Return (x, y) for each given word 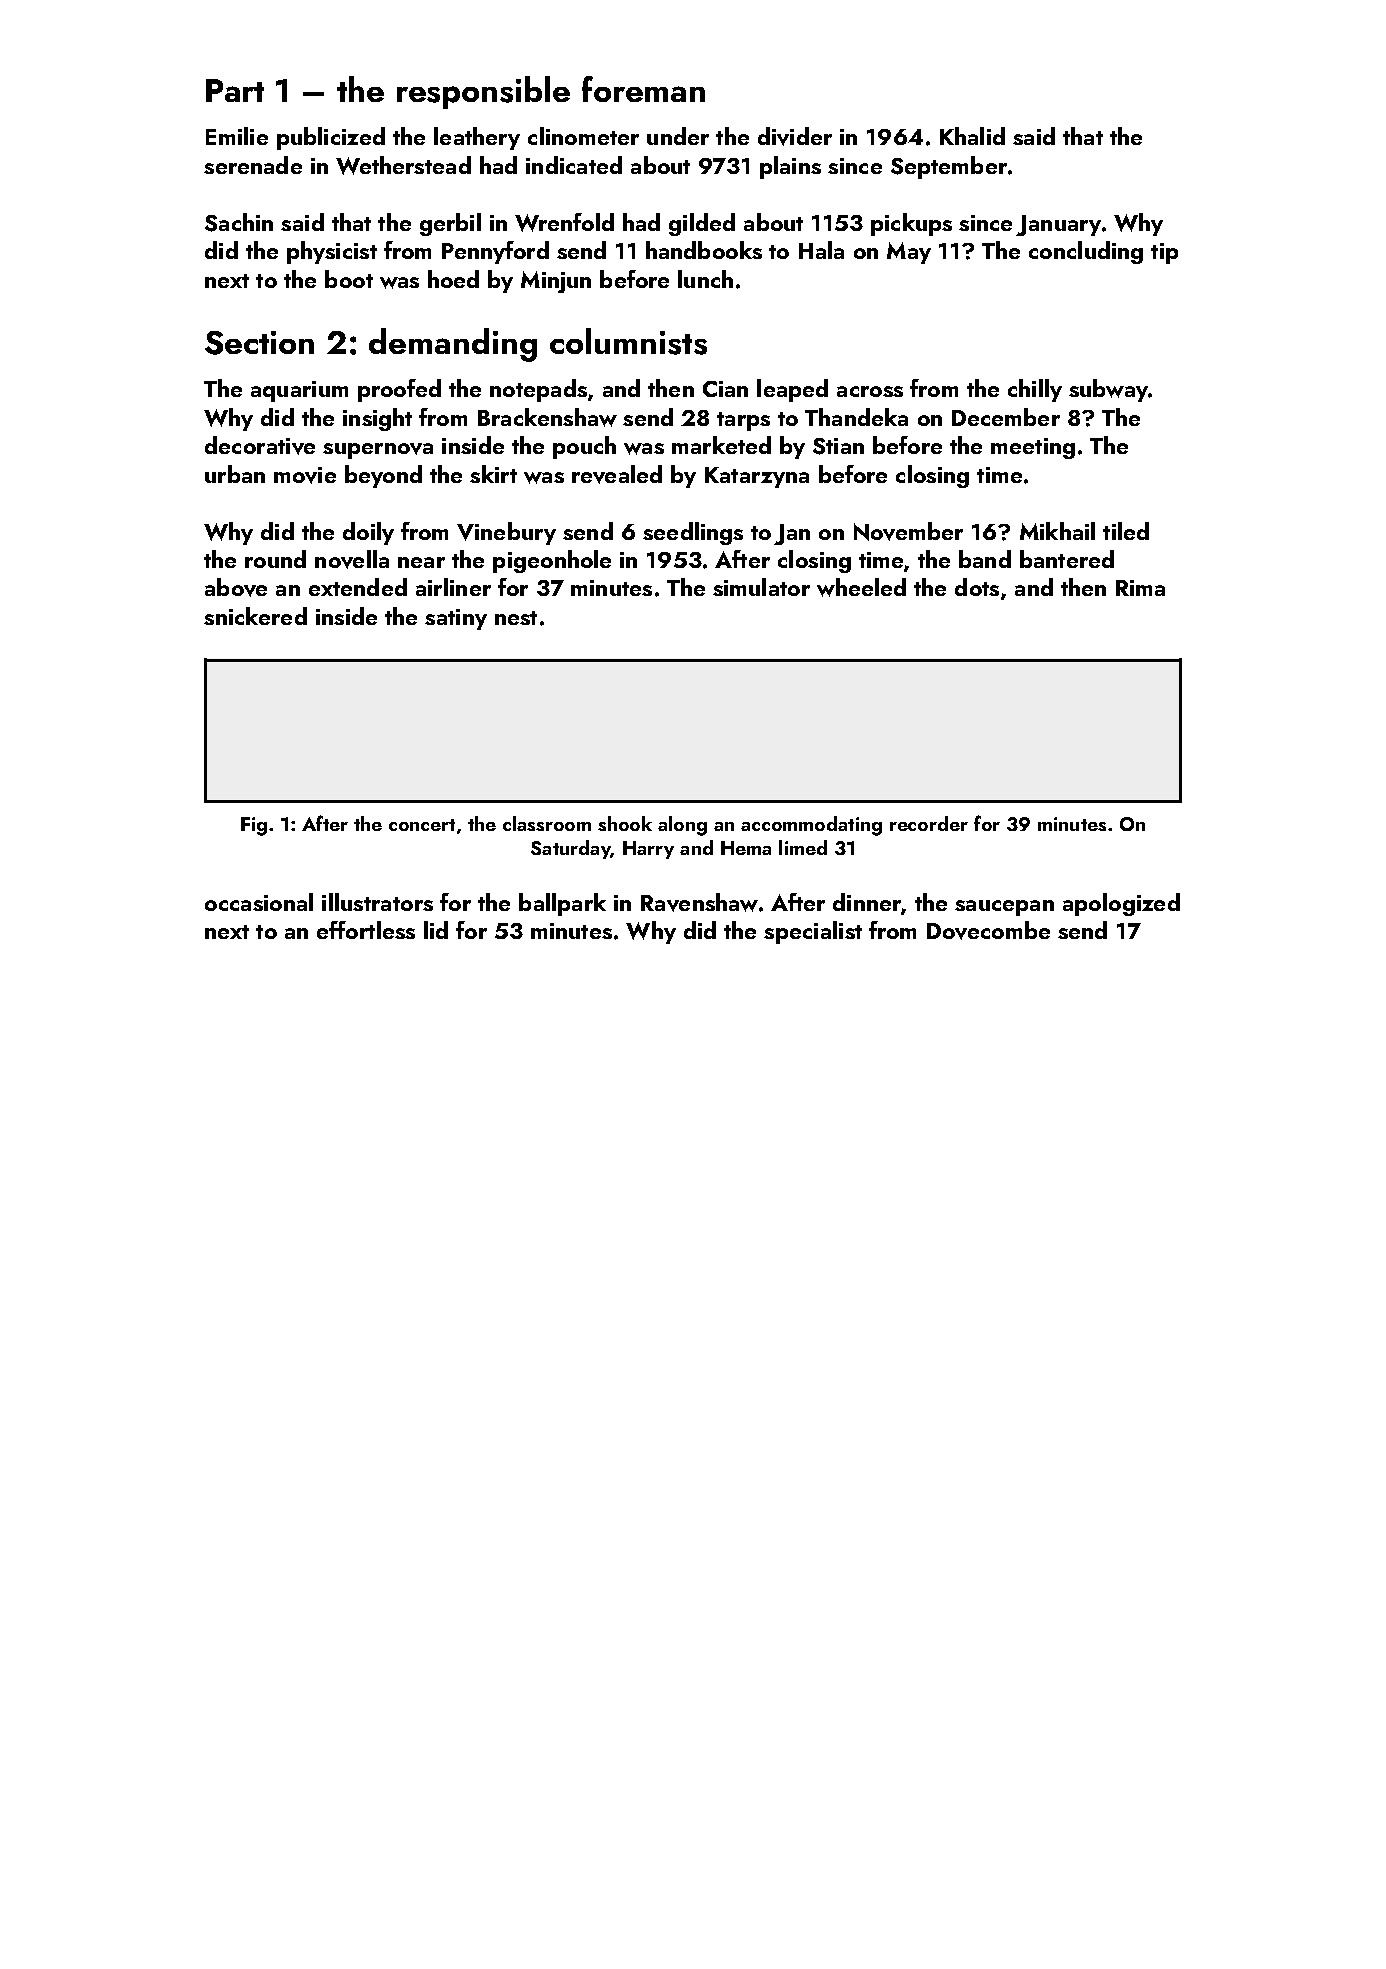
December (1006, 417)
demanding (453, 345)
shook (625, 823)
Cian (725, 389)
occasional (259, 902)
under (678, 136)
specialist (813, 932)
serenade (253, 165)
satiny (456, 619)
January (1058, 225)
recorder (929, 823)
